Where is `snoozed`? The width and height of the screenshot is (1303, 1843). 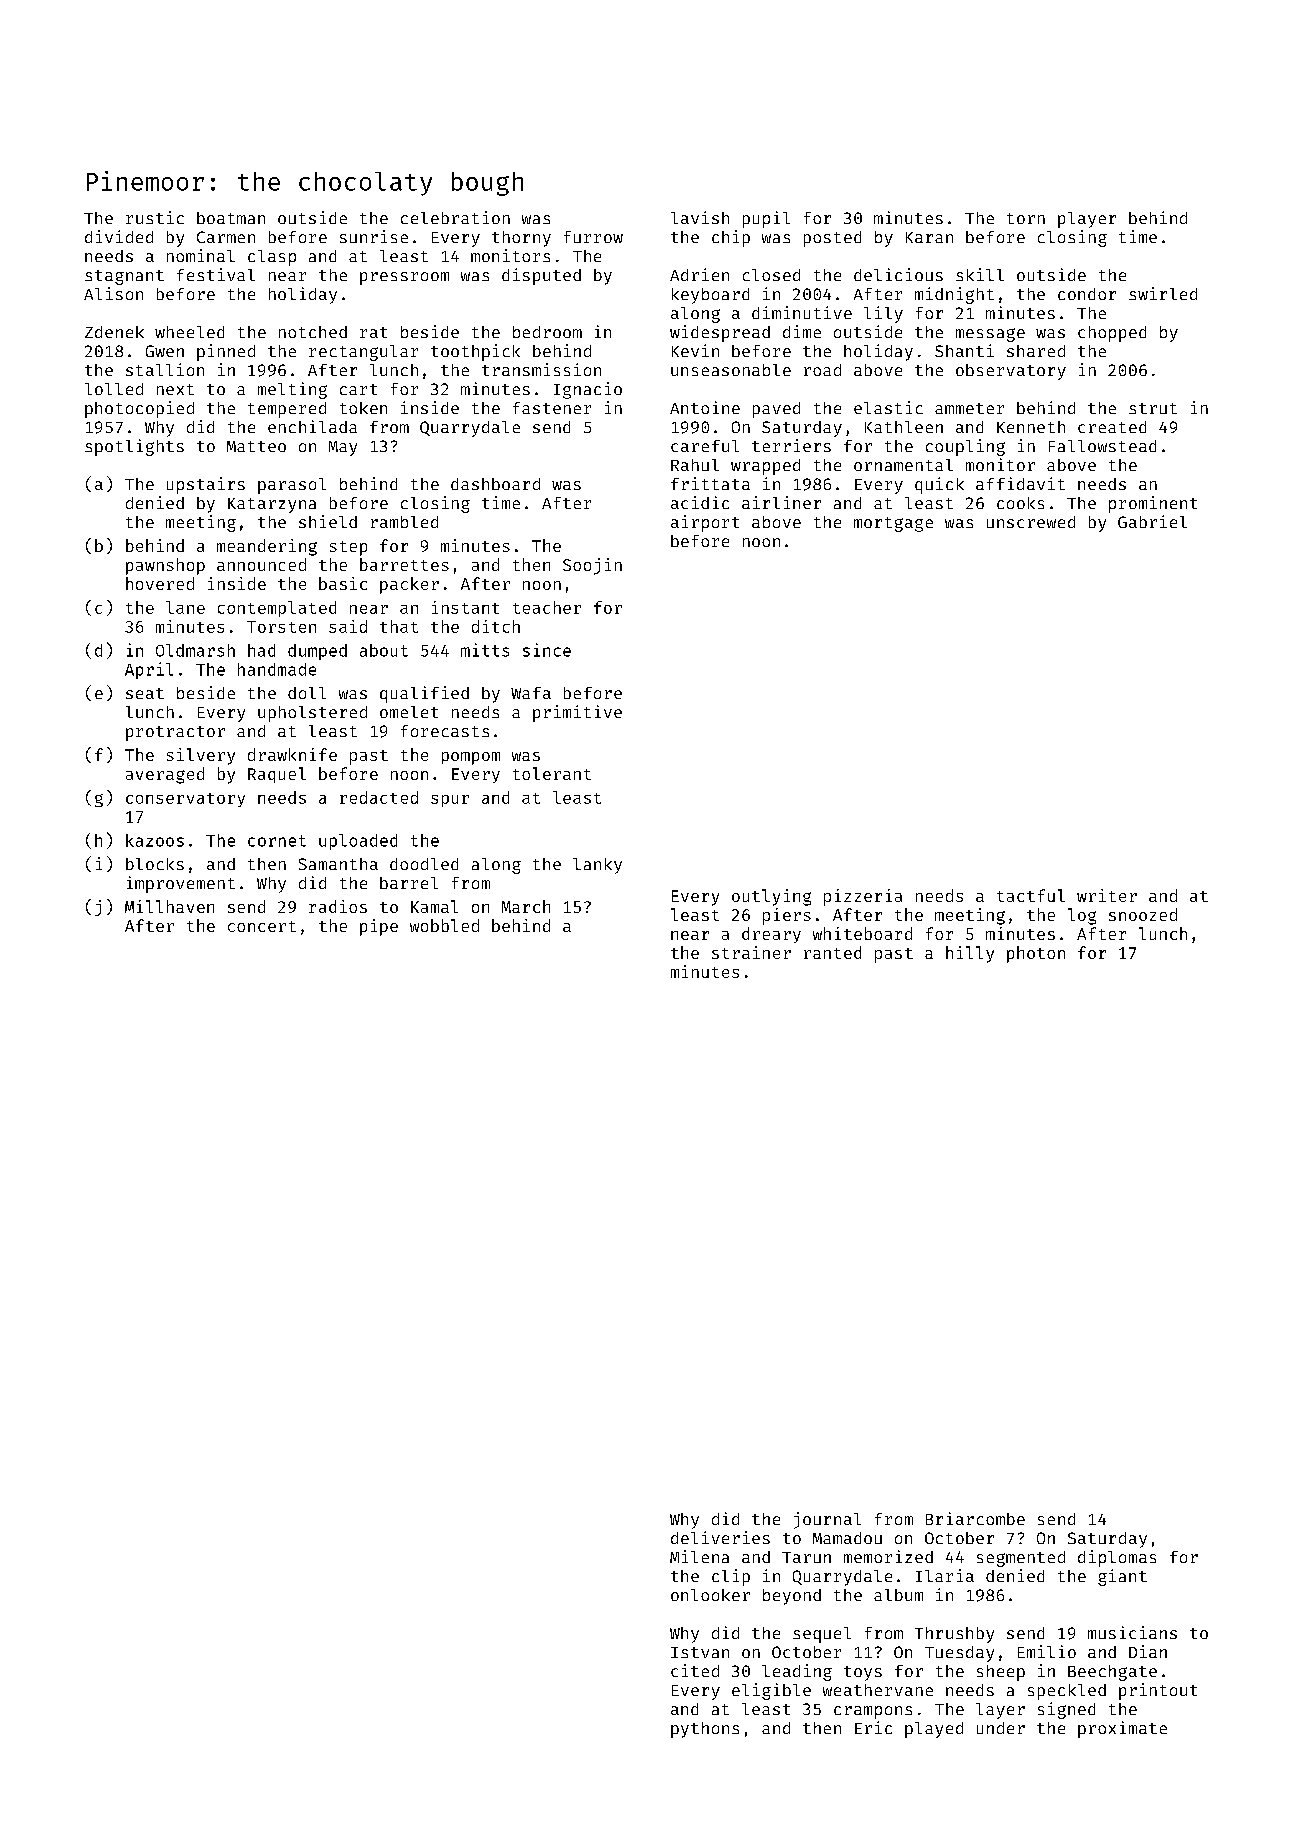 snoozed is located at coordinates (1143, 914).
